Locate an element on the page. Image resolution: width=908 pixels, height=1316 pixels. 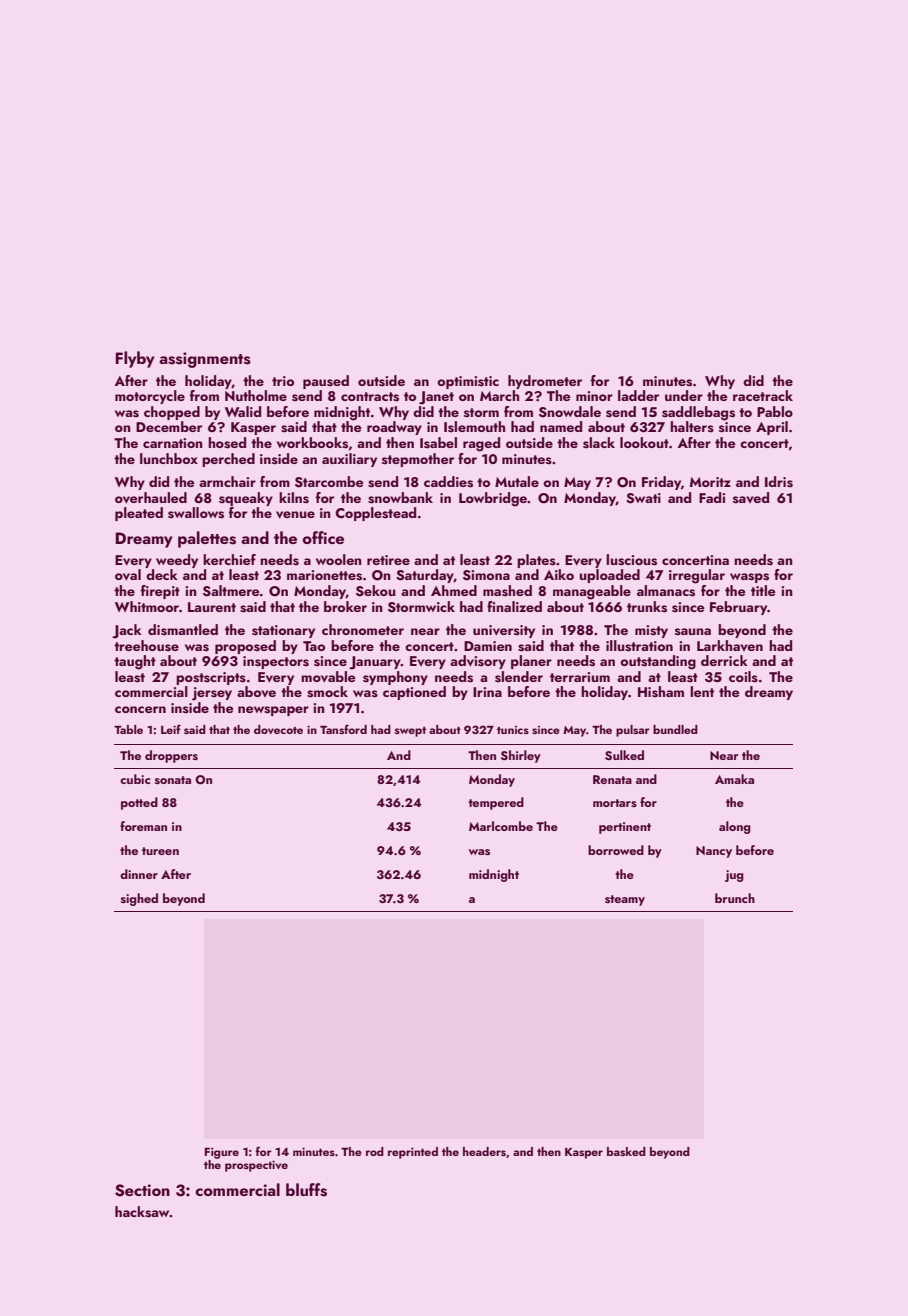
Marlcombe is located at coordinates (501, 826).
